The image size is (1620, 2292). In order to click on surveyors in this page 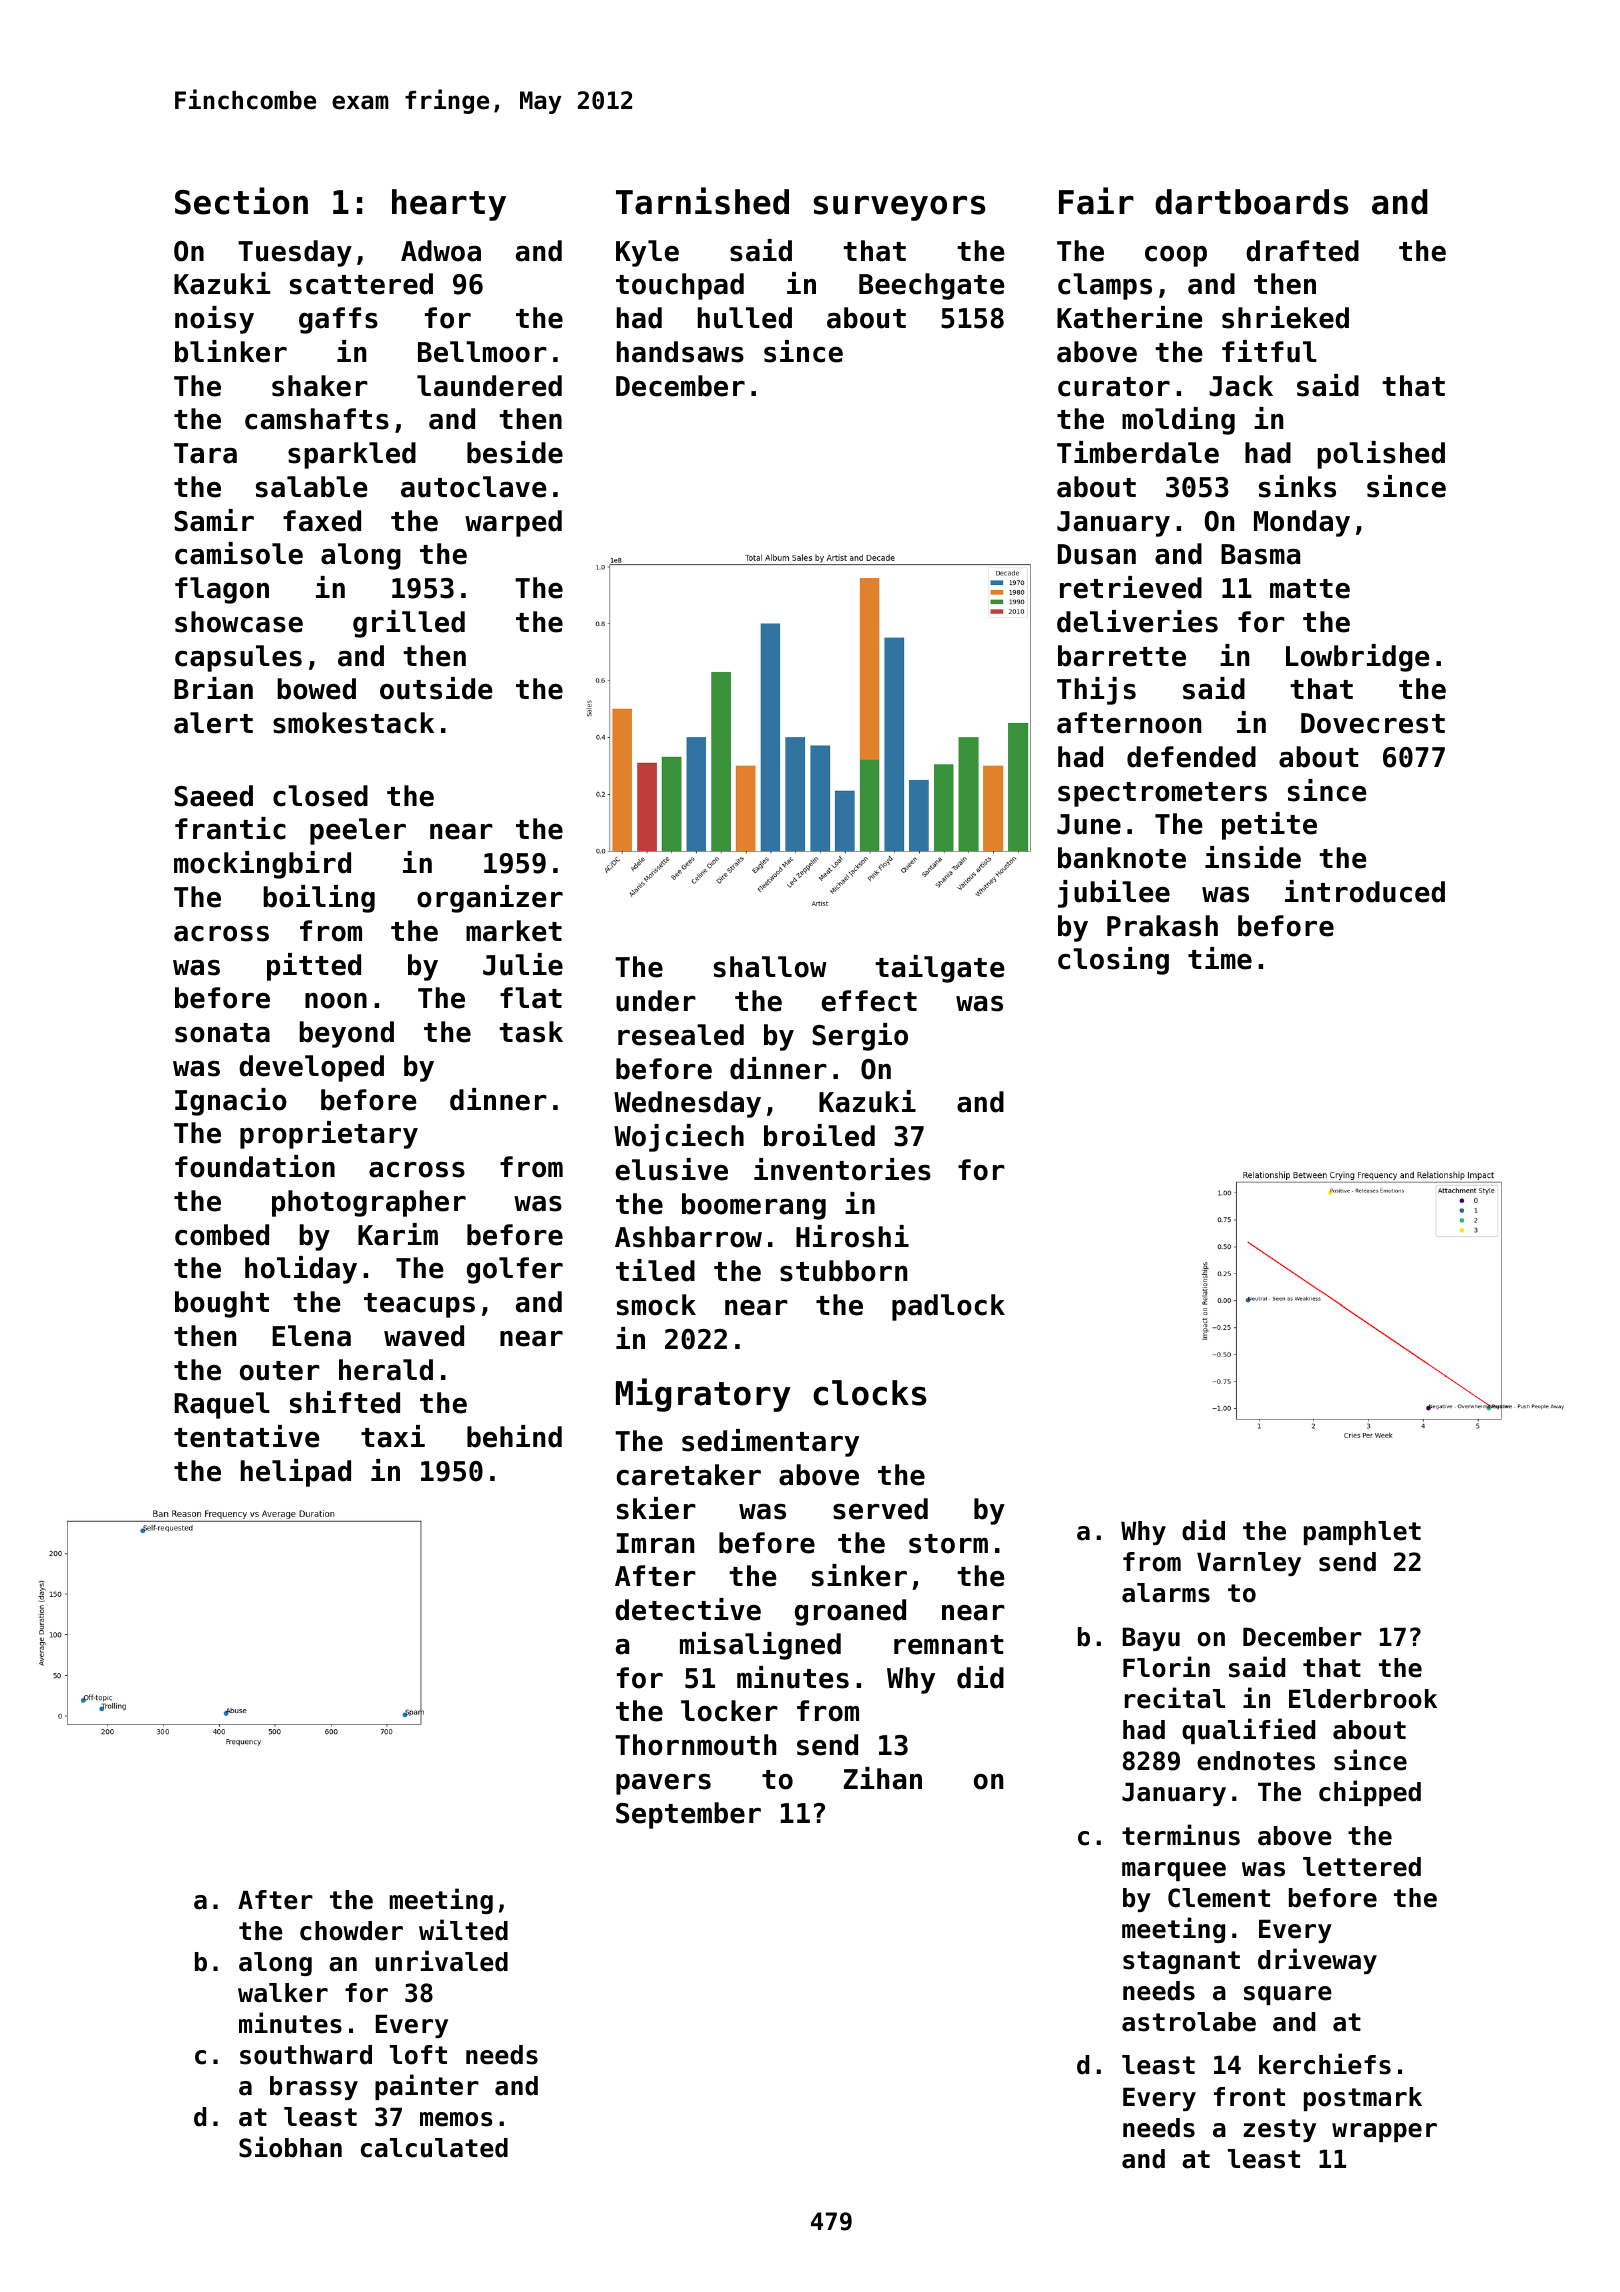, I will do `click(899, 208)`.
